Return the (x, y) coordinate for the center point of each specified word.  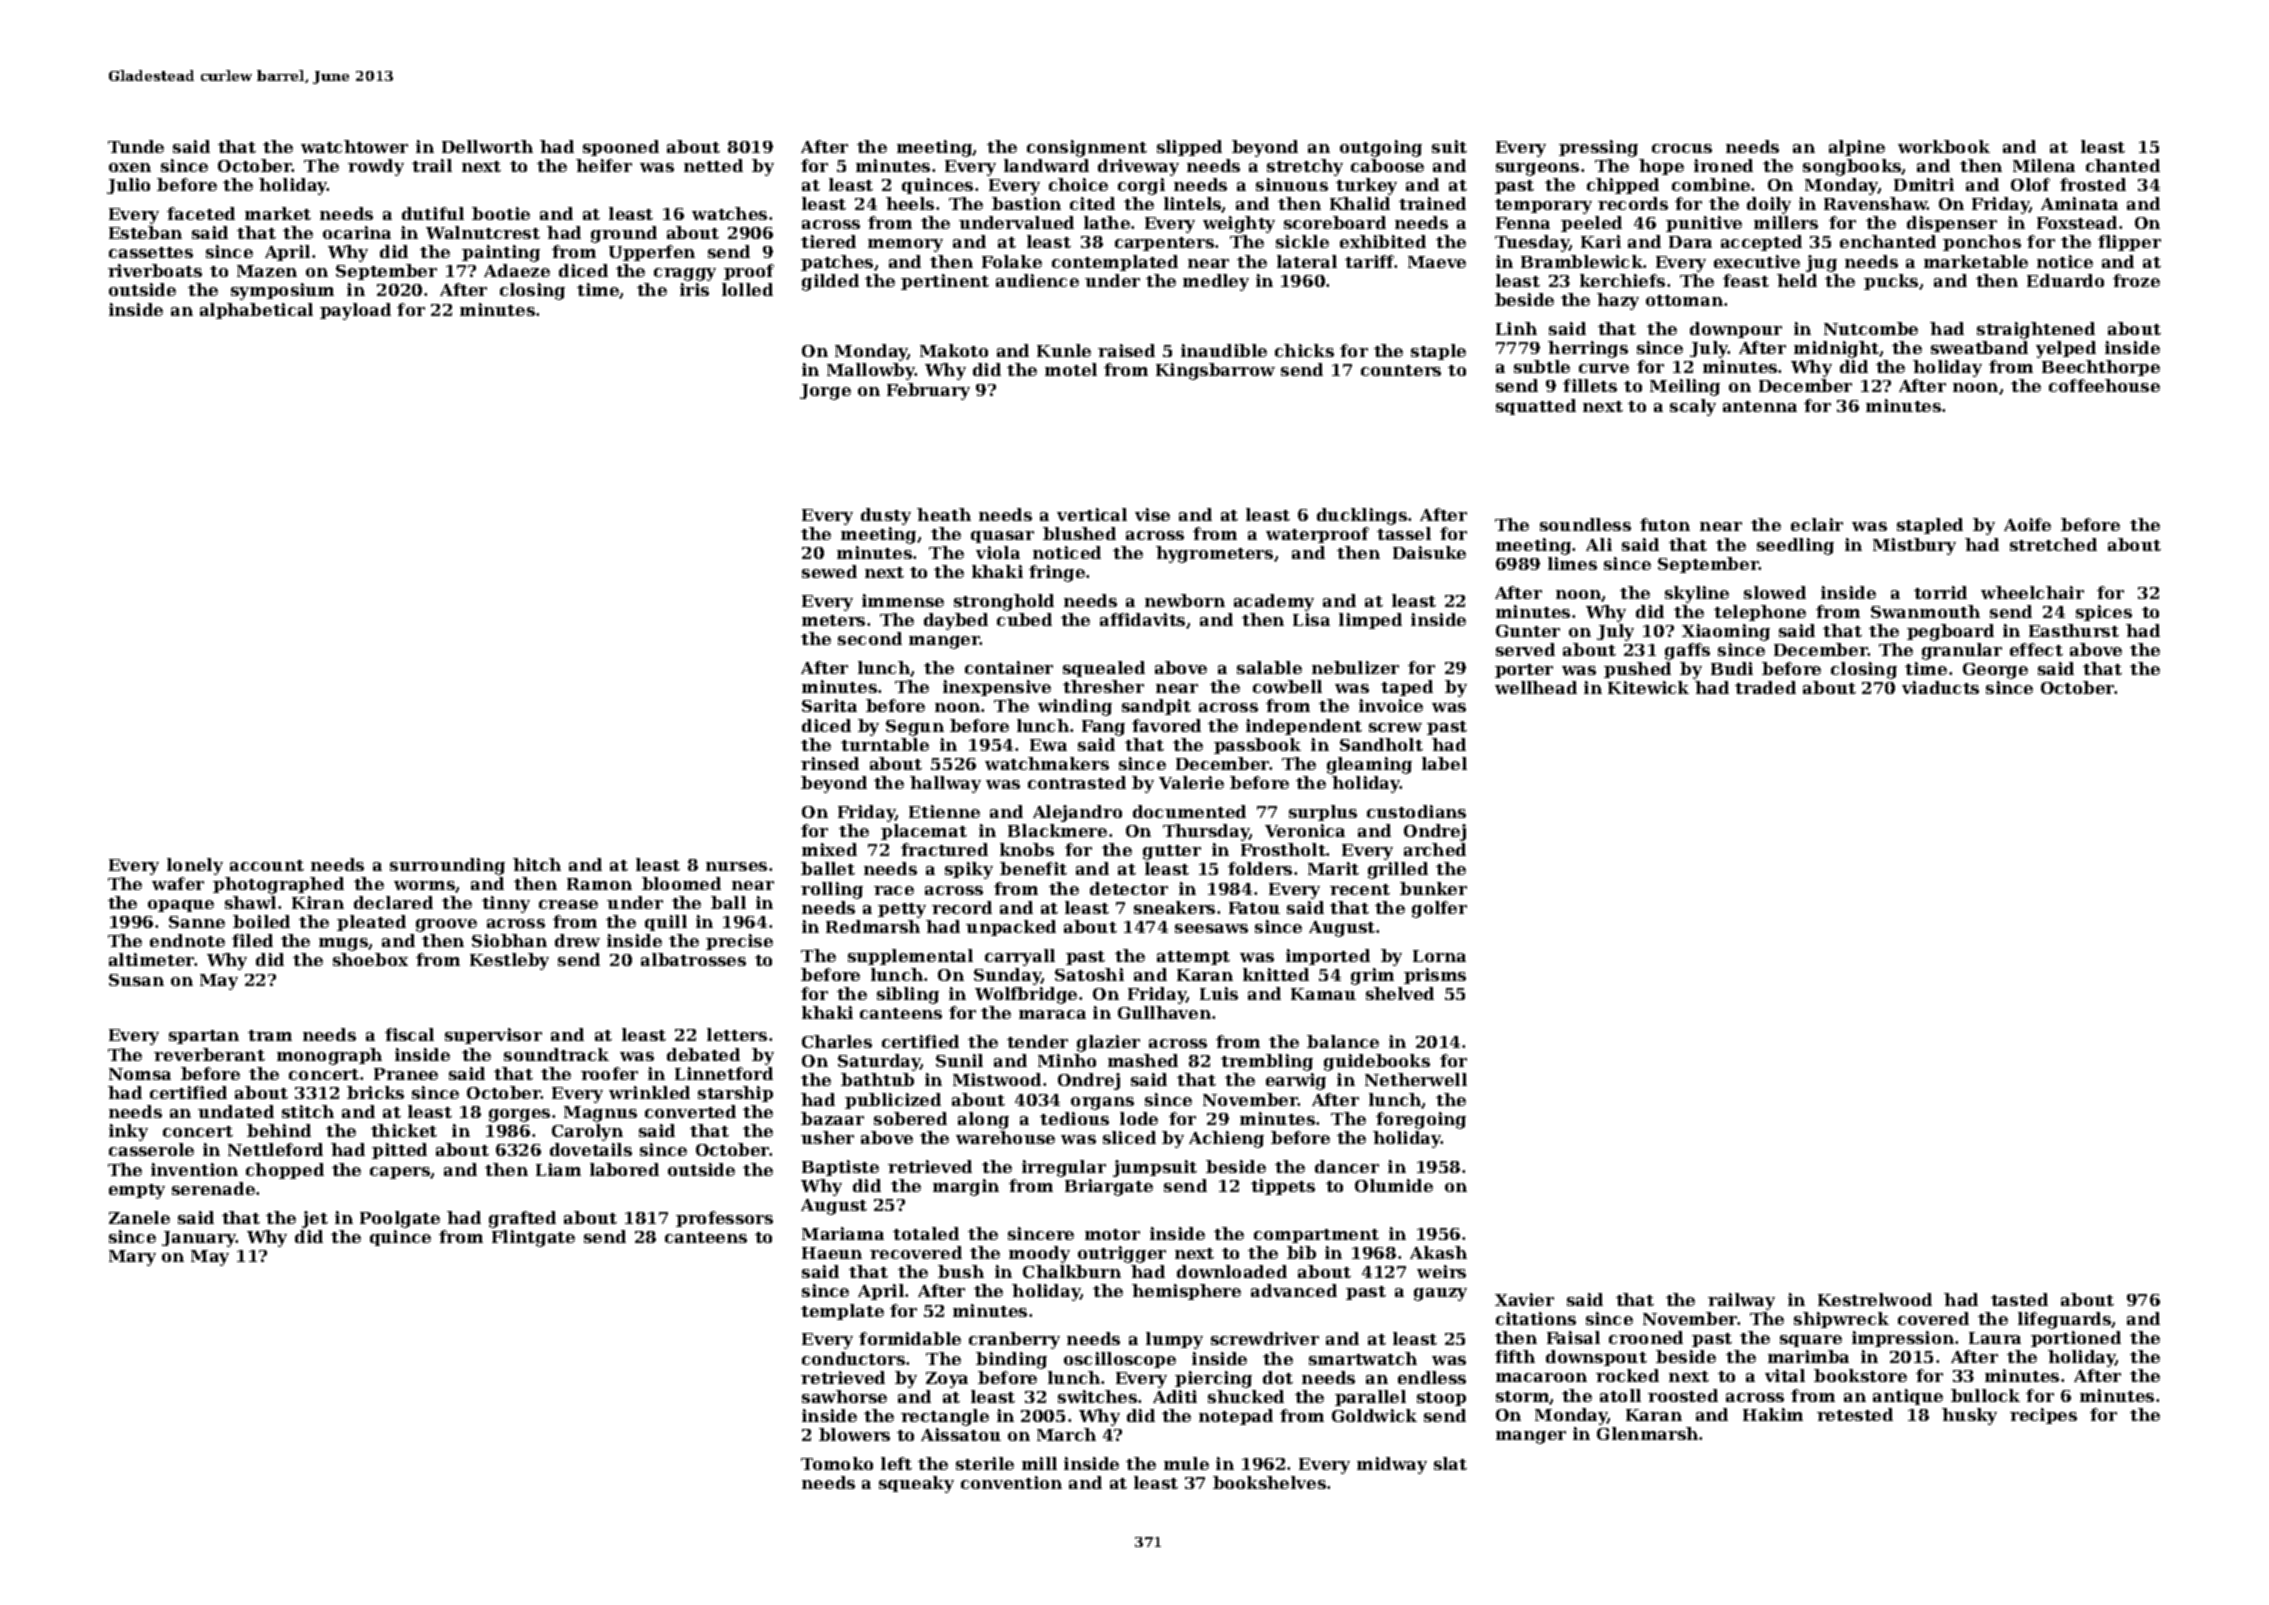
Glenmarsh (1647, 1433)
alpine (1857, 148)
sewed (829, 571)
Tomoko (837, 1463)
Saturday (879, 1062)
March (1066, 1434)
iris (694, 289)
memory (905, 245)
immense (903, 600)
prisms (1435, 976)
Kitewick (1648, 687)
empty (137, 1191)
